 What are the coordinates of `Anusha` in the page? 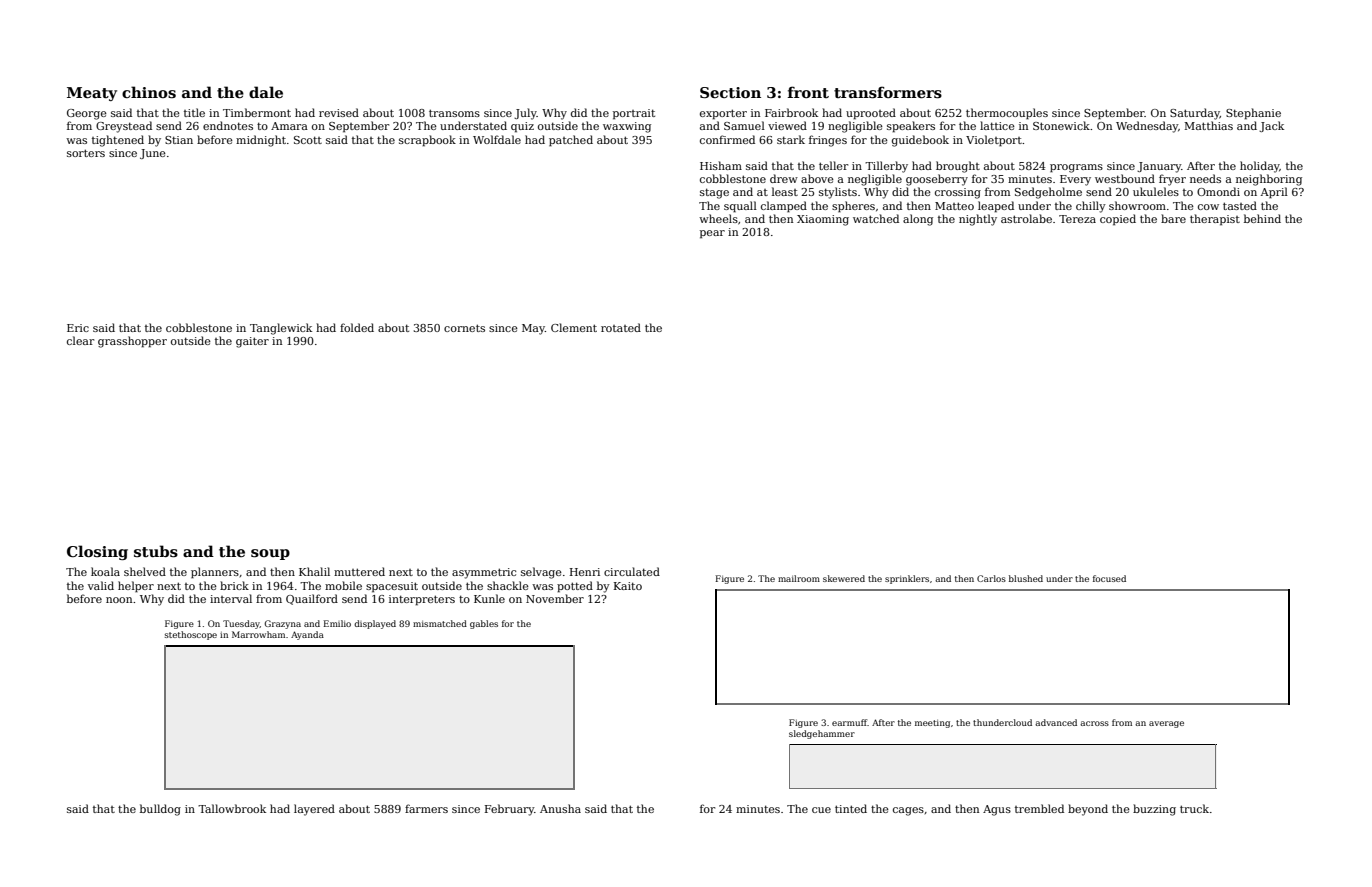 It's located at (560, 808).
